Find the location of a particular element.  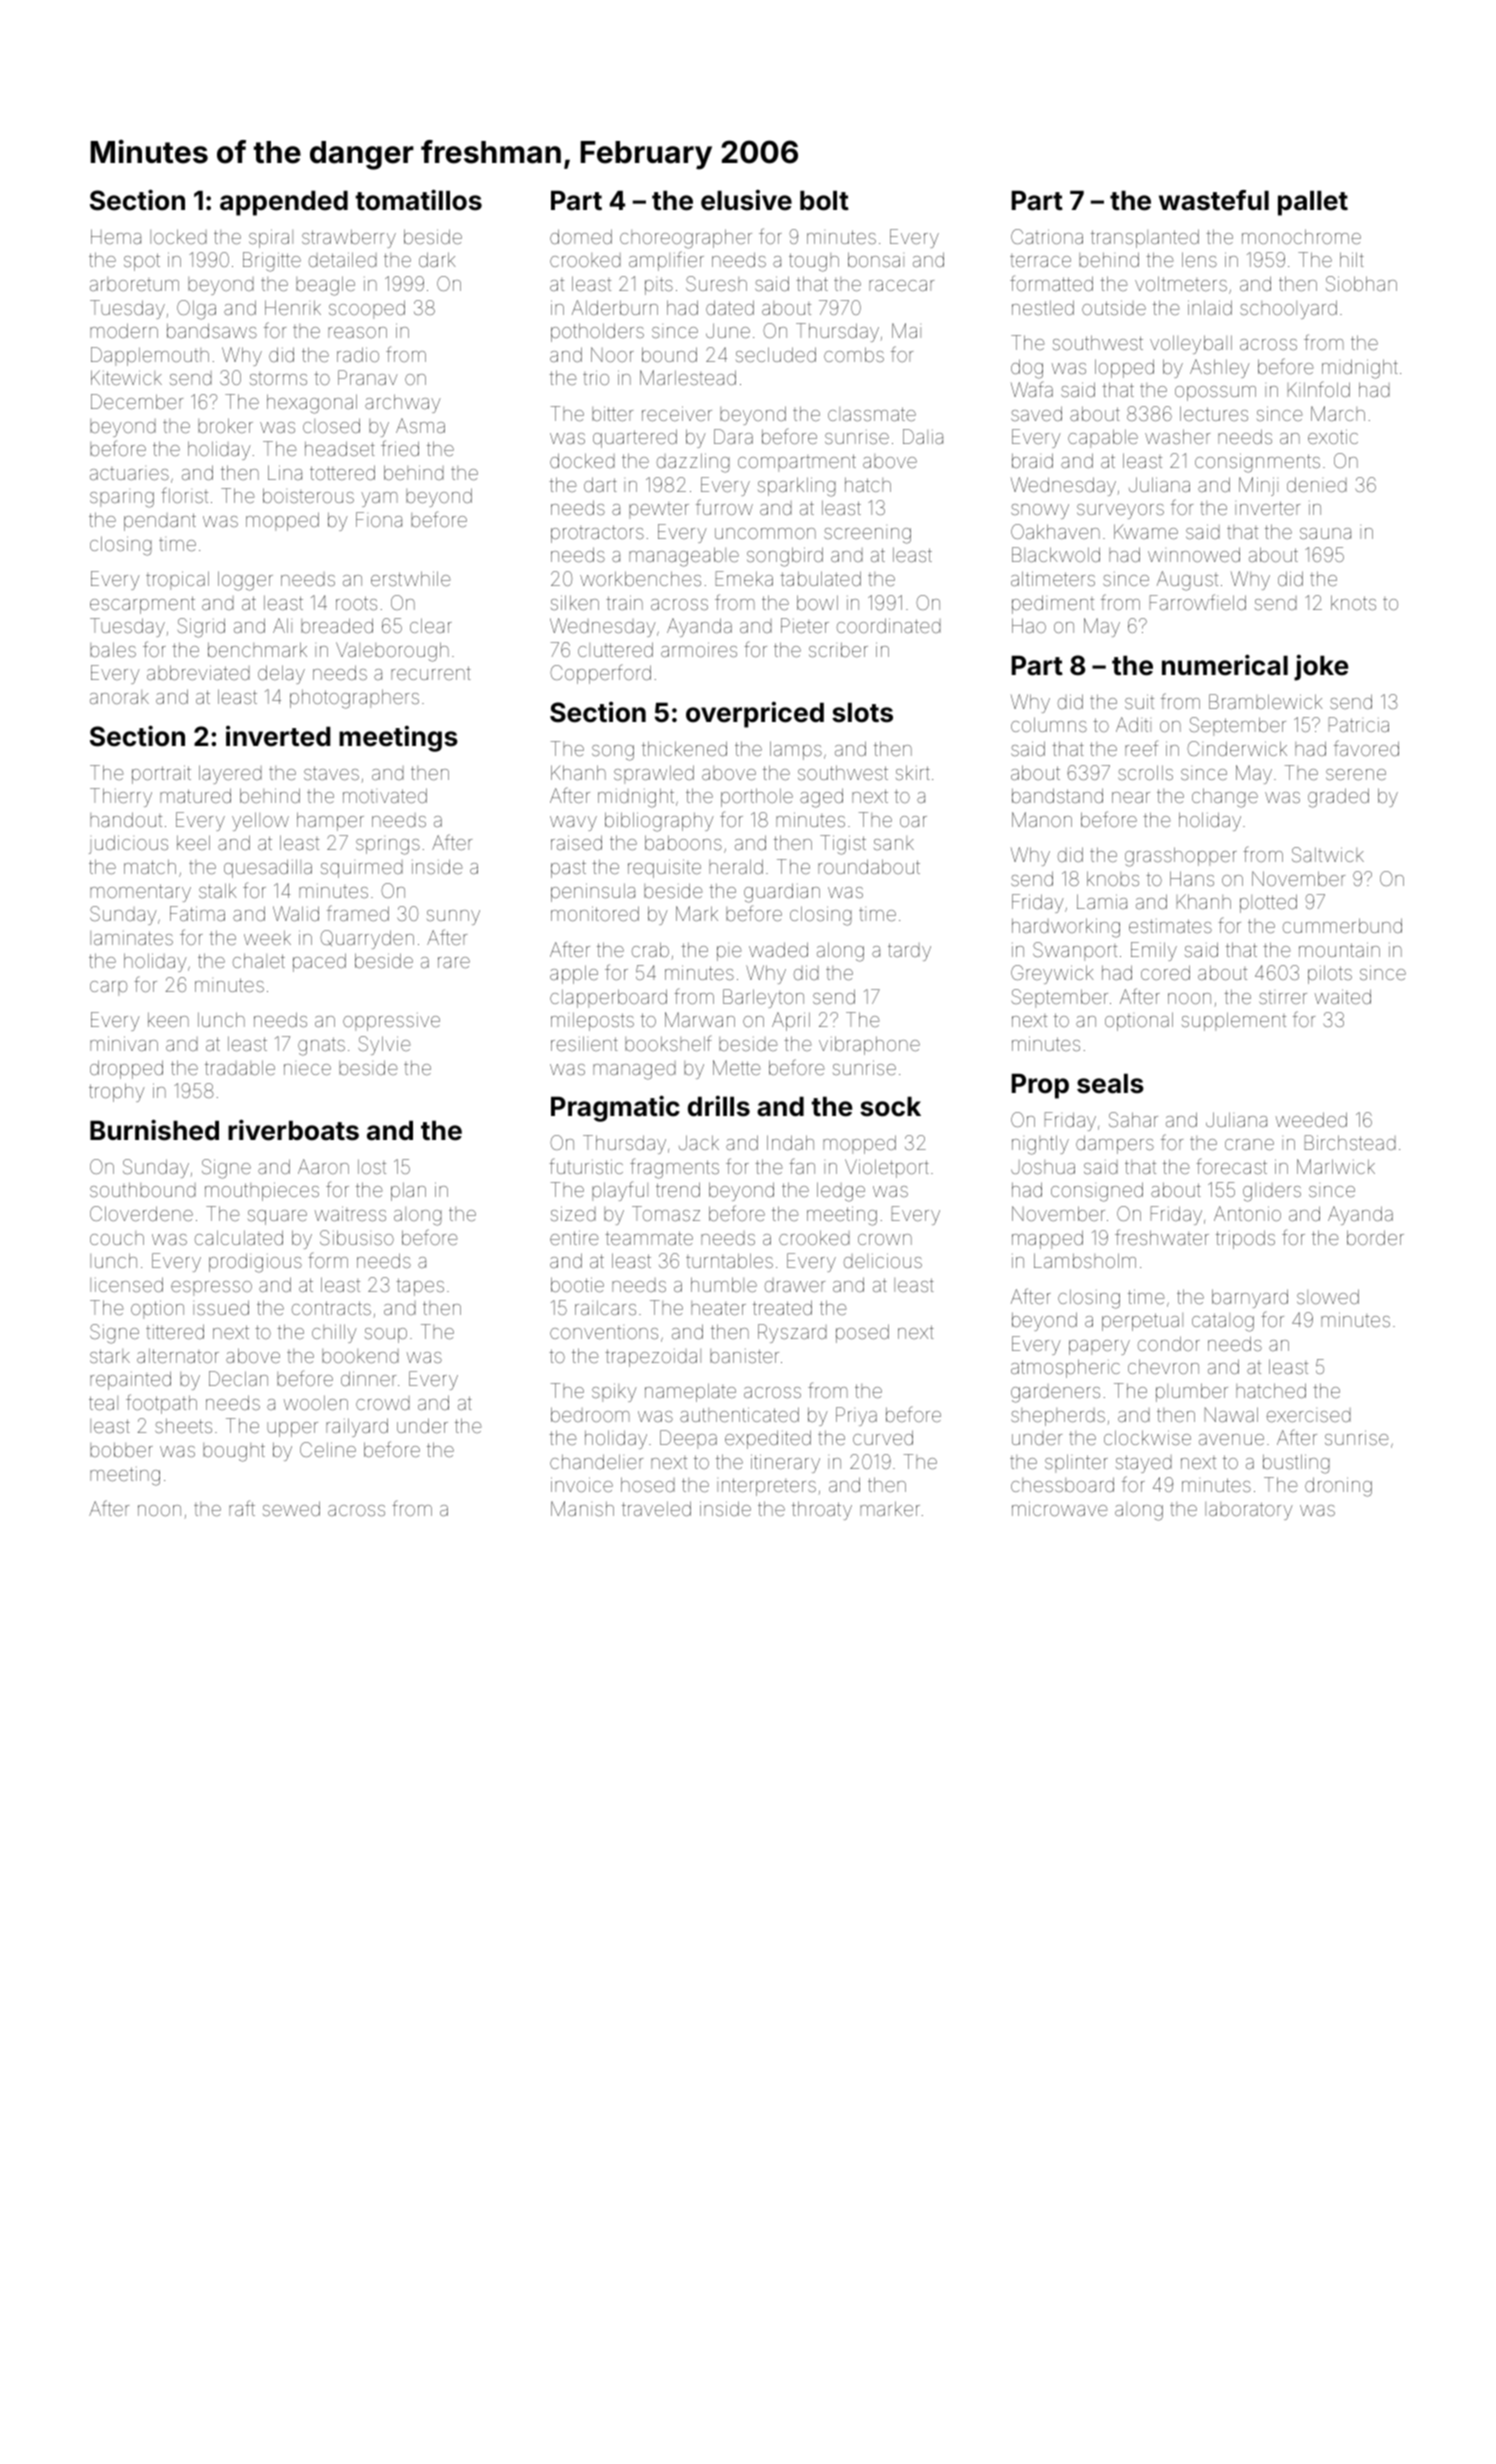

raft is located at coordinates (242, 1508).
